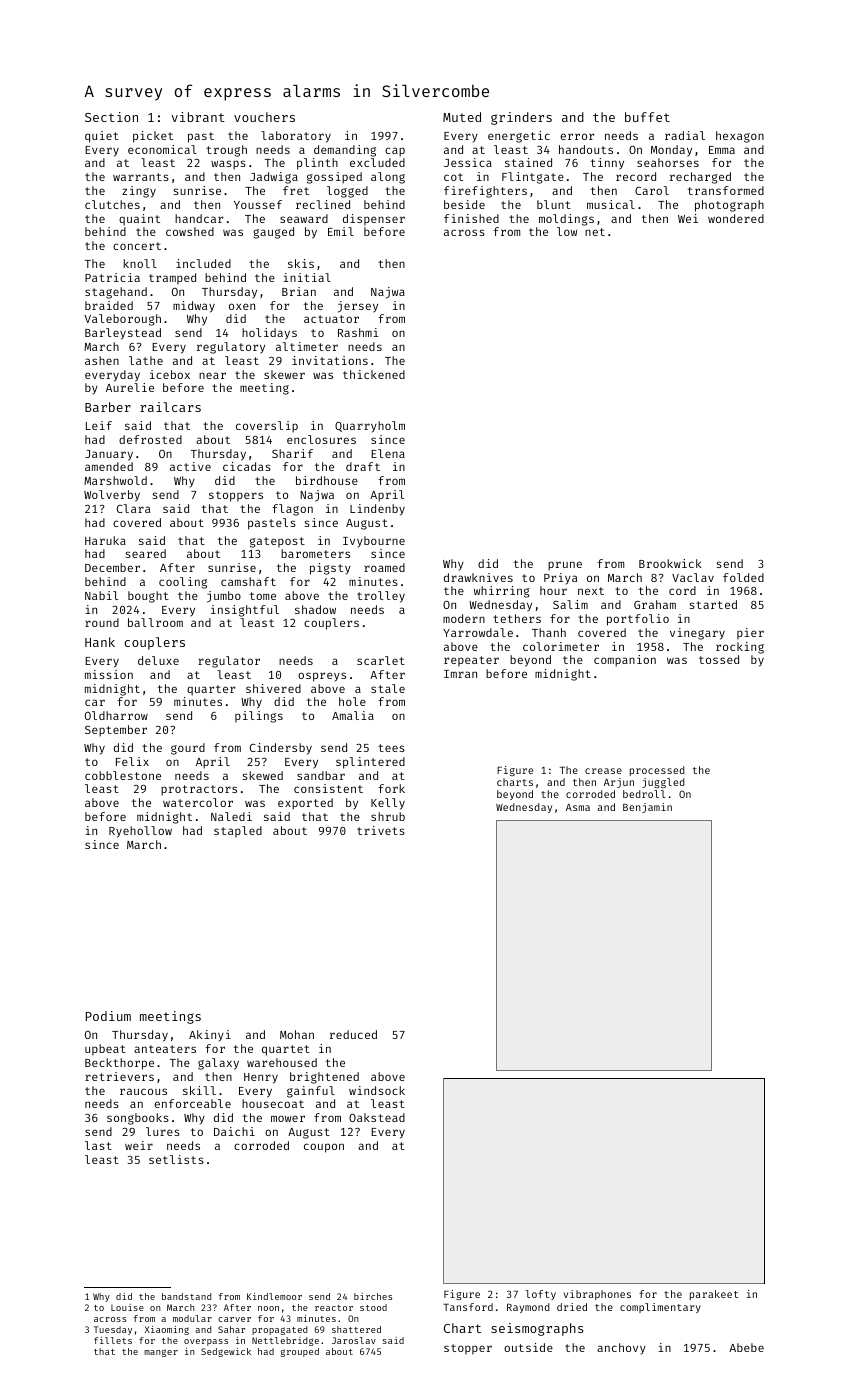 The height and width of the document is (1400, 849). I want to click on finished, so click(471, 218).
